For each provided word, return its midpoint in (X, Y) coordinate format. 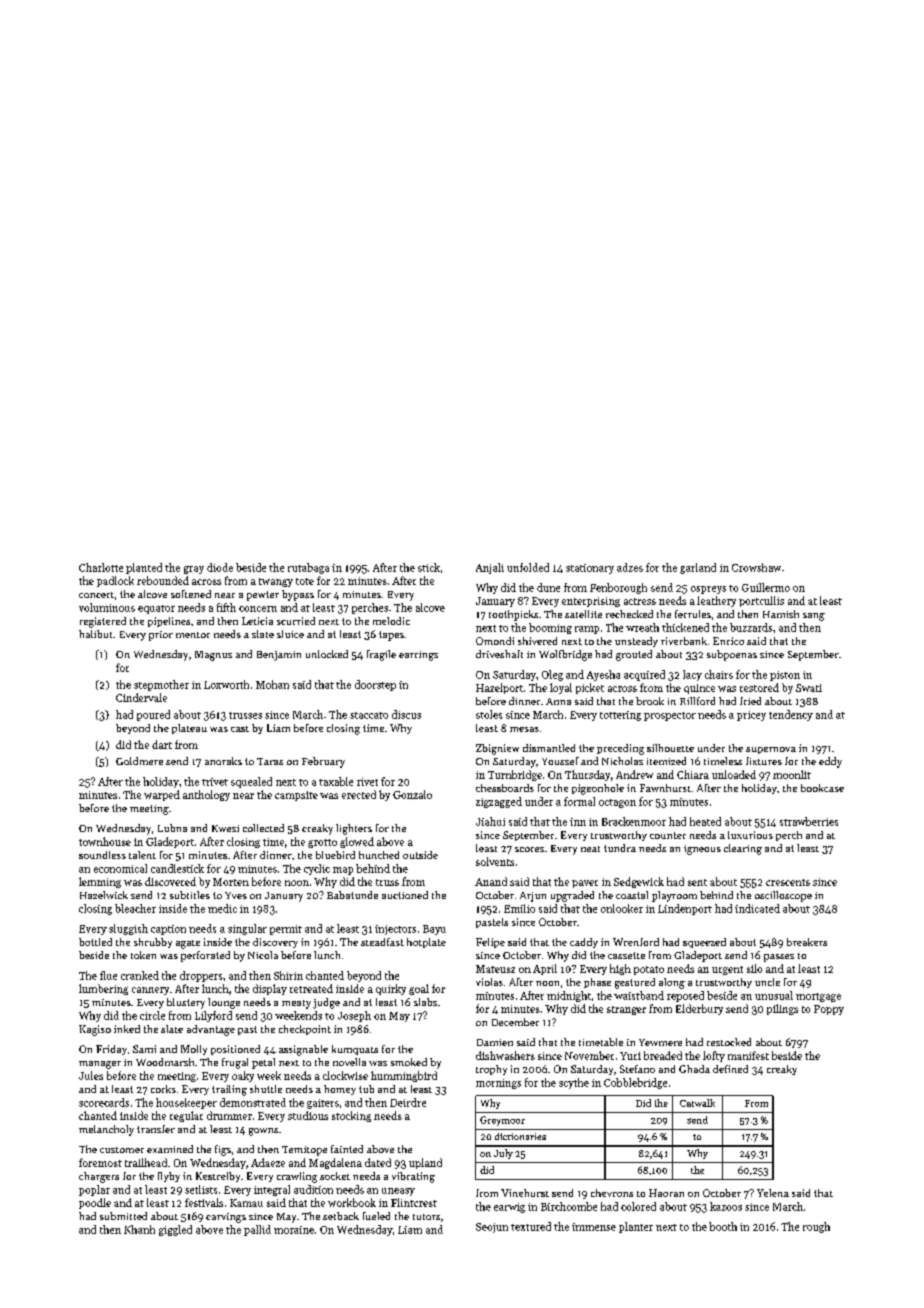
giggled (175, 1230)
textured (531, 1226)
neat (590, 849)
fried (750, 701)
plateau (189, 729)
